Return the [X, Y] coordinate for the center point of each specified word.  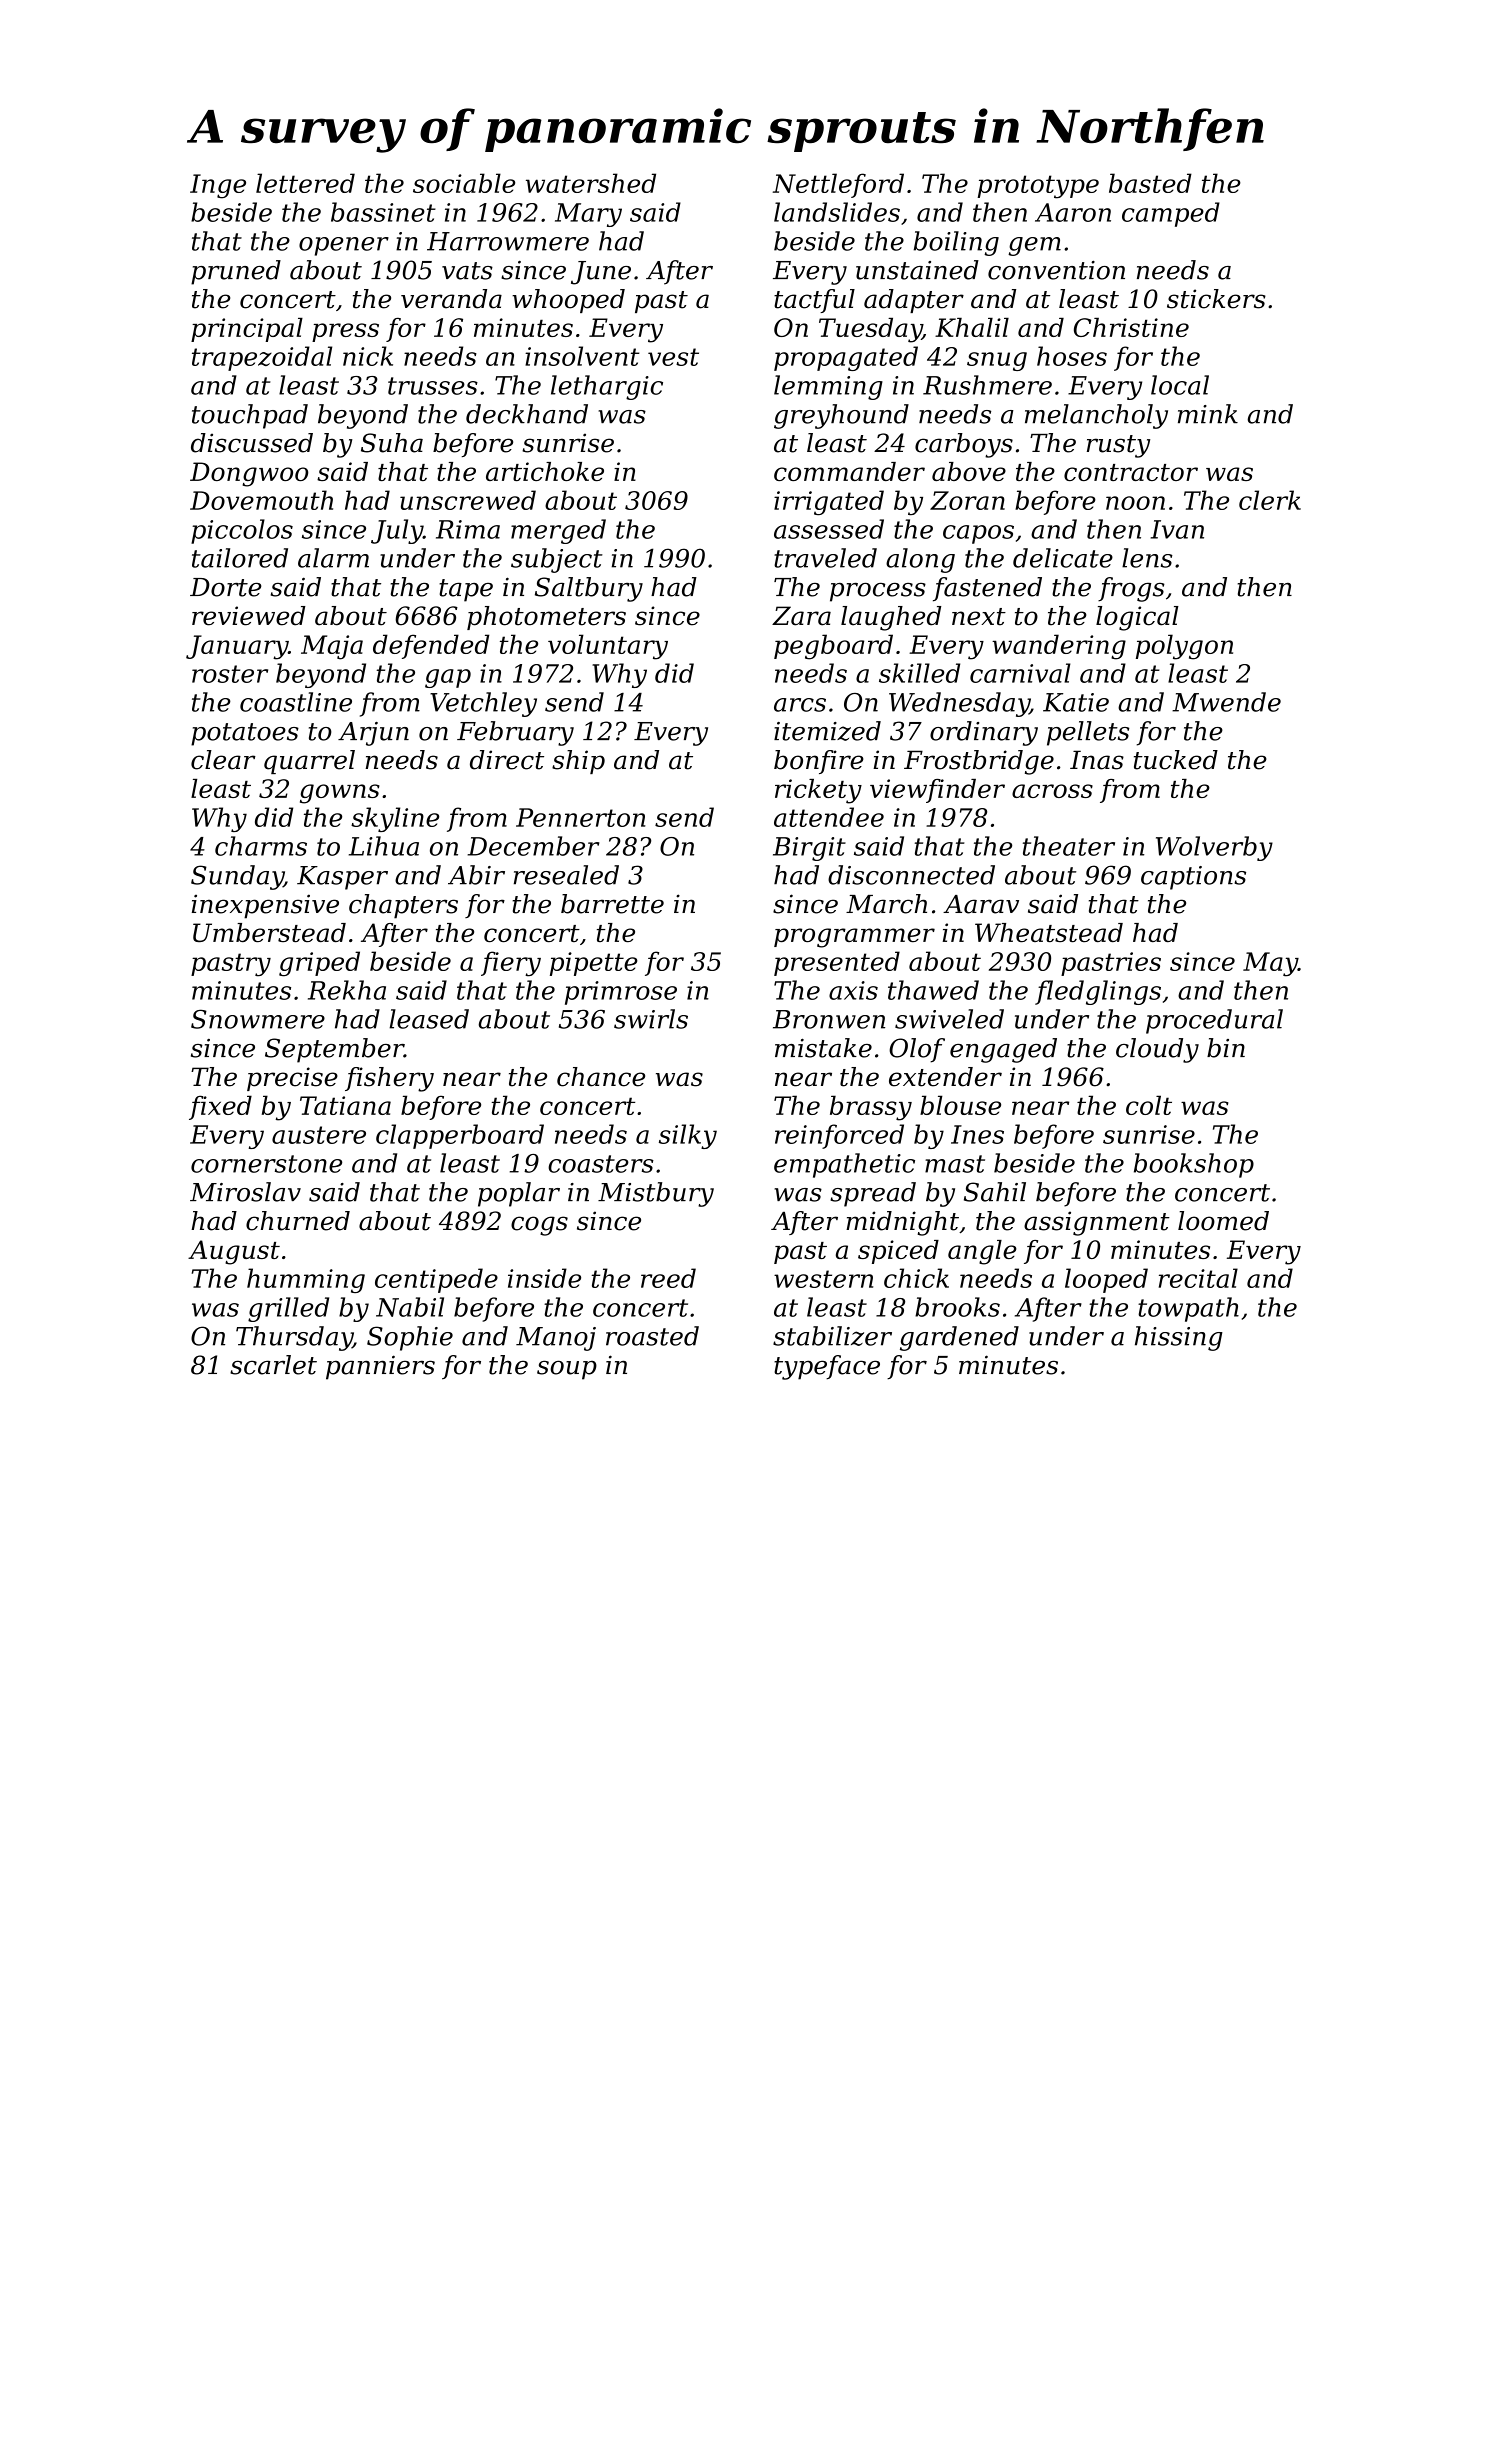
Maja [332, 647]
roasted [652, 1336]
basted [1150, 183]
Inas [1097, 760]
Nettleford [838, 185]
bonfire [819, 762]
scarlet [273, 1365]
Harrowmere [508, 241]
